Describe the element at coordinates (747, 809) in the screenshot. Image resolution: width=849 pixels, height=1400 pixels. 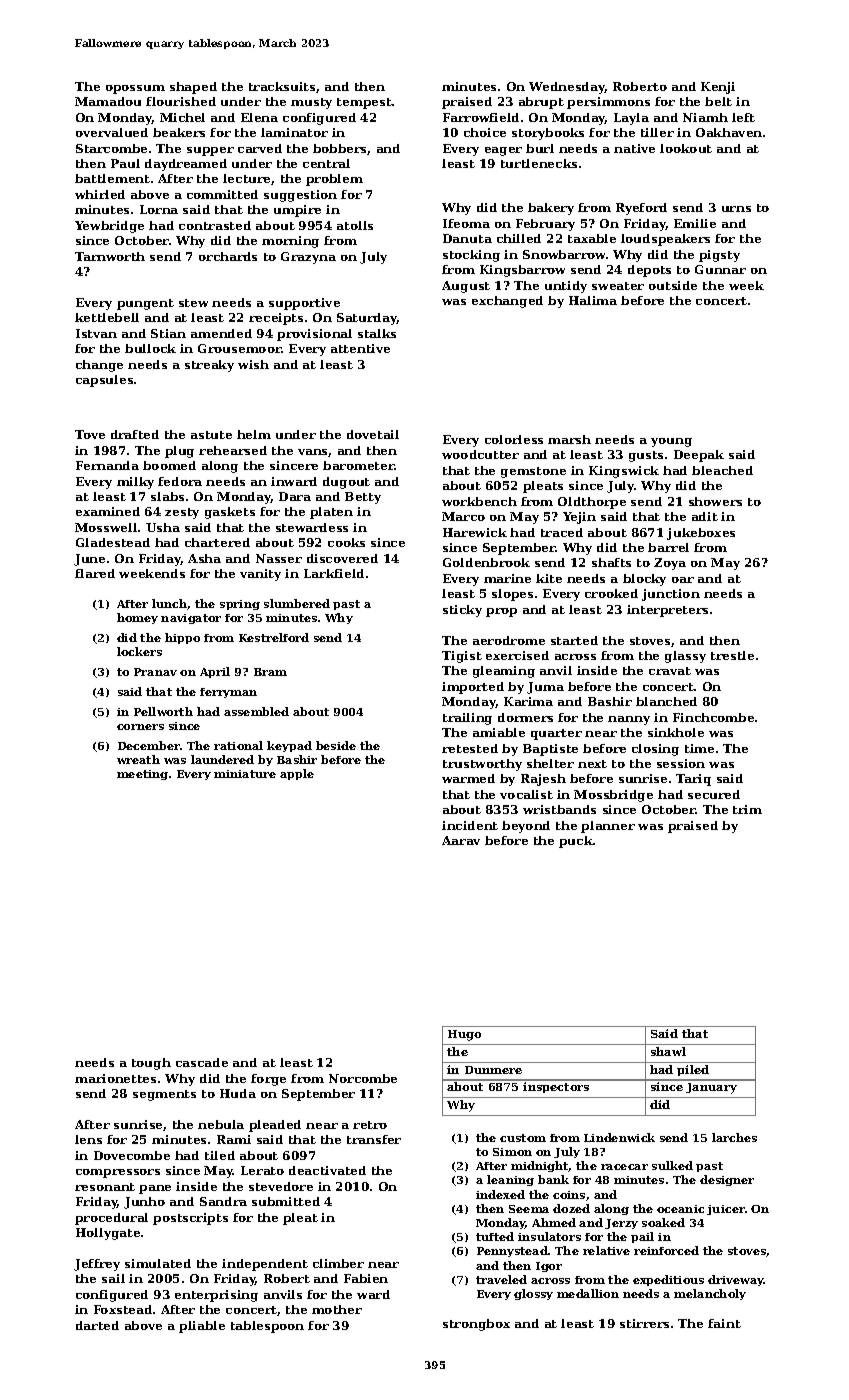
I see `trim` at that location.
